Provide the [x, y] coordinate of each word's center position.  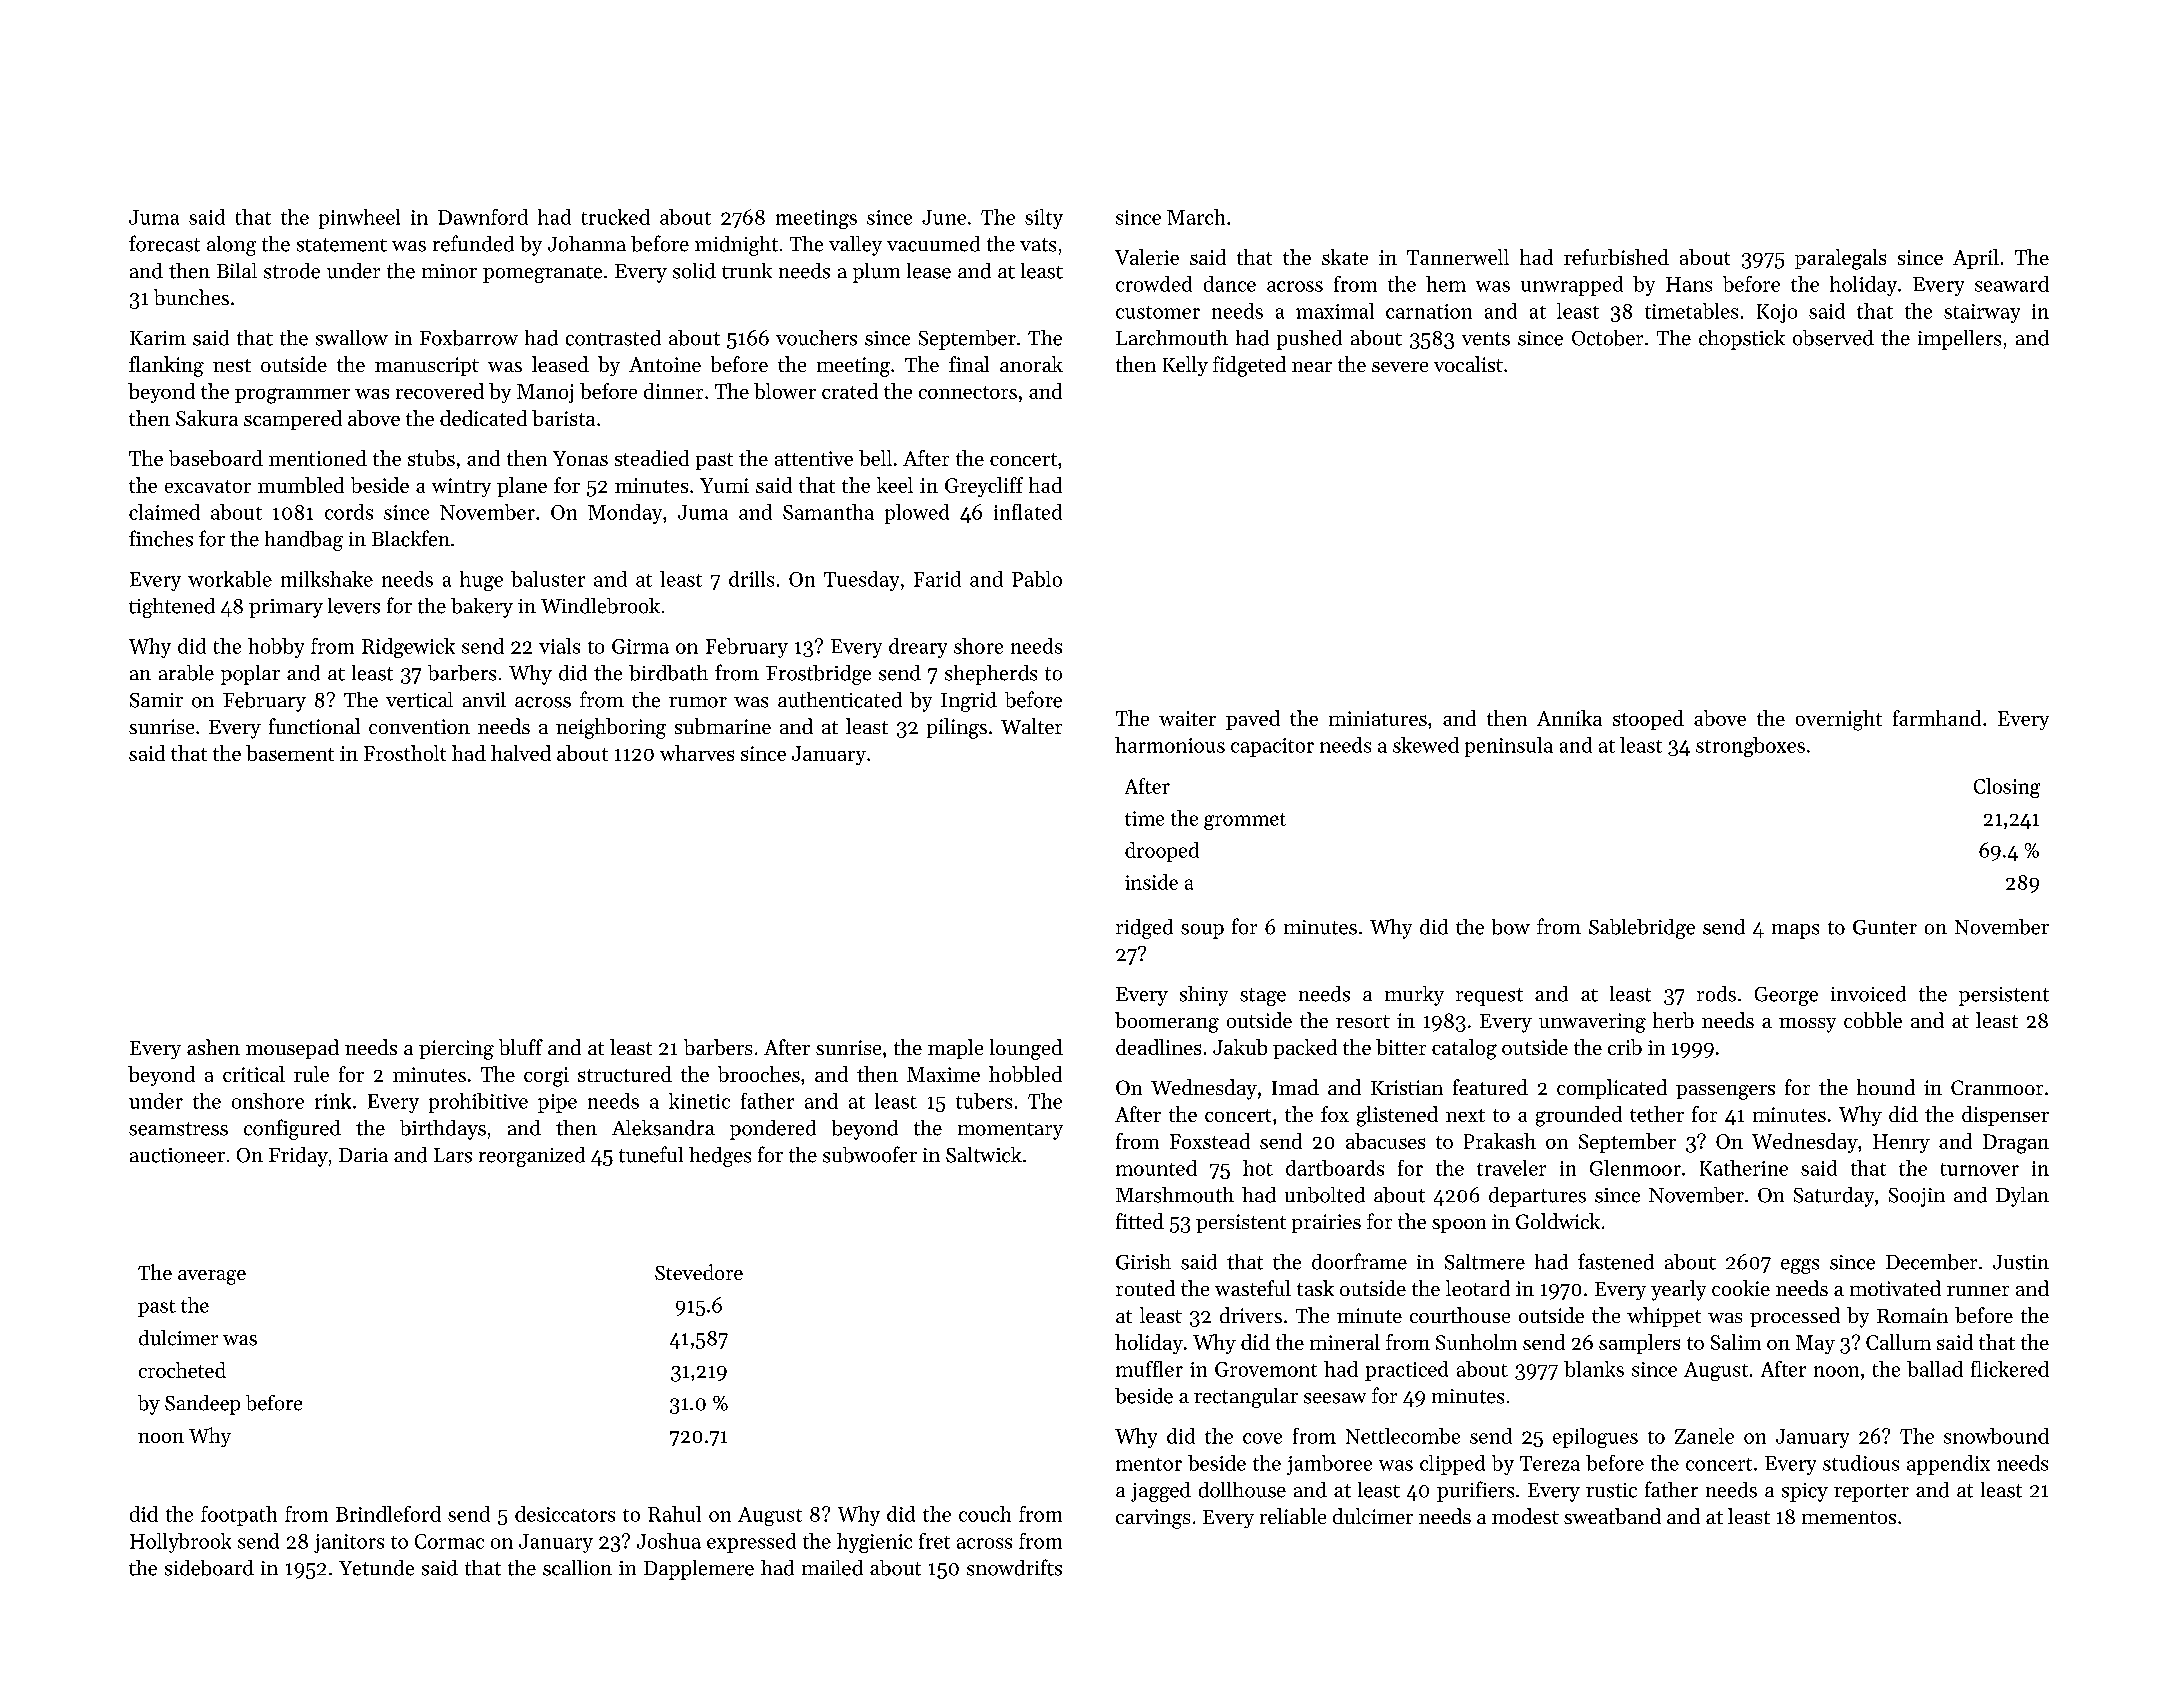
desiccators [565, 1514]
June [944, 217]
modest [1525, 1516]
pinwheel [359, 219]
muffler [1149, 1369]
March [1196, 217]
